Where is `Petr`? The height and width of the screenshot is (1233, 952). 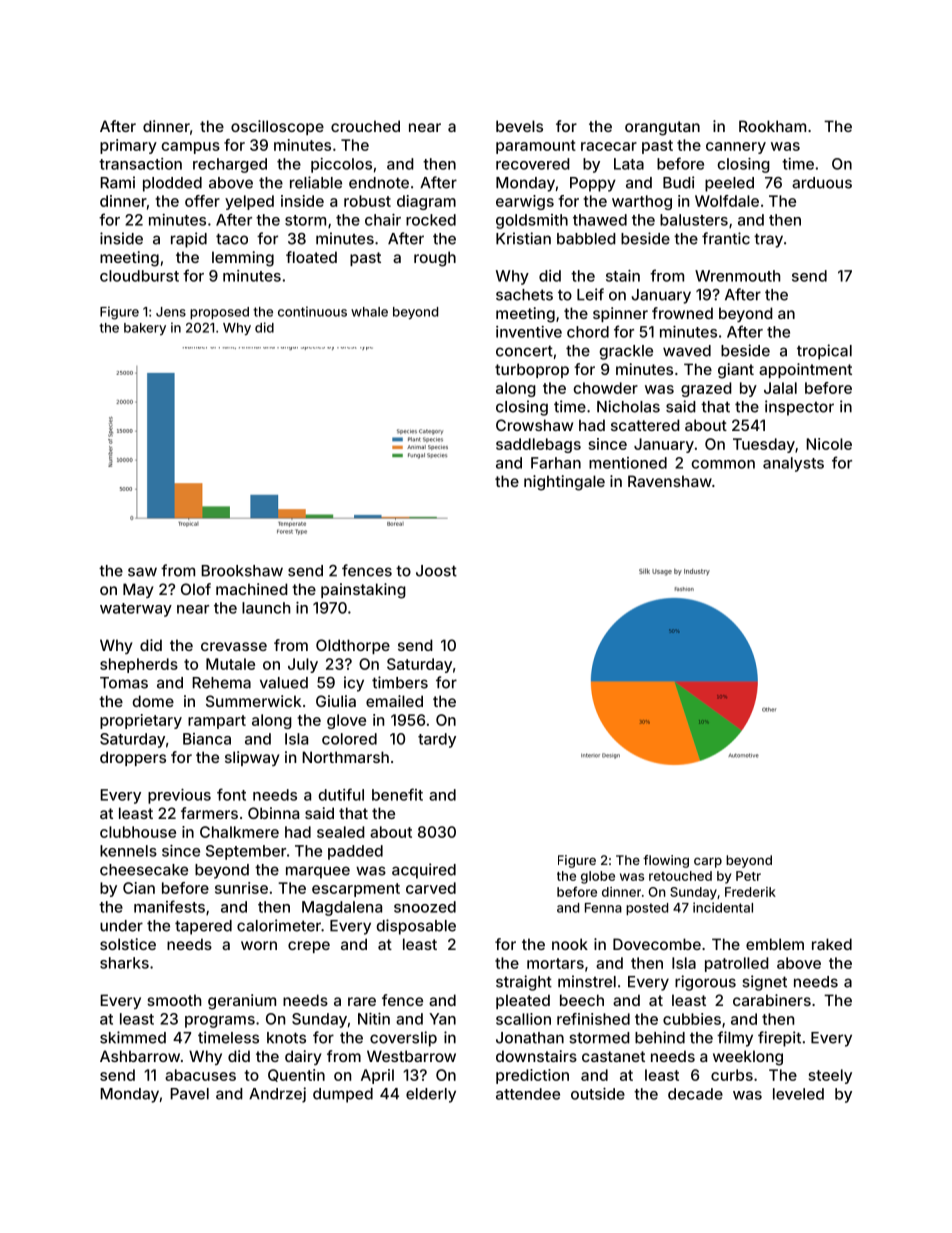 Petr is located at coordinates (748, 876).
